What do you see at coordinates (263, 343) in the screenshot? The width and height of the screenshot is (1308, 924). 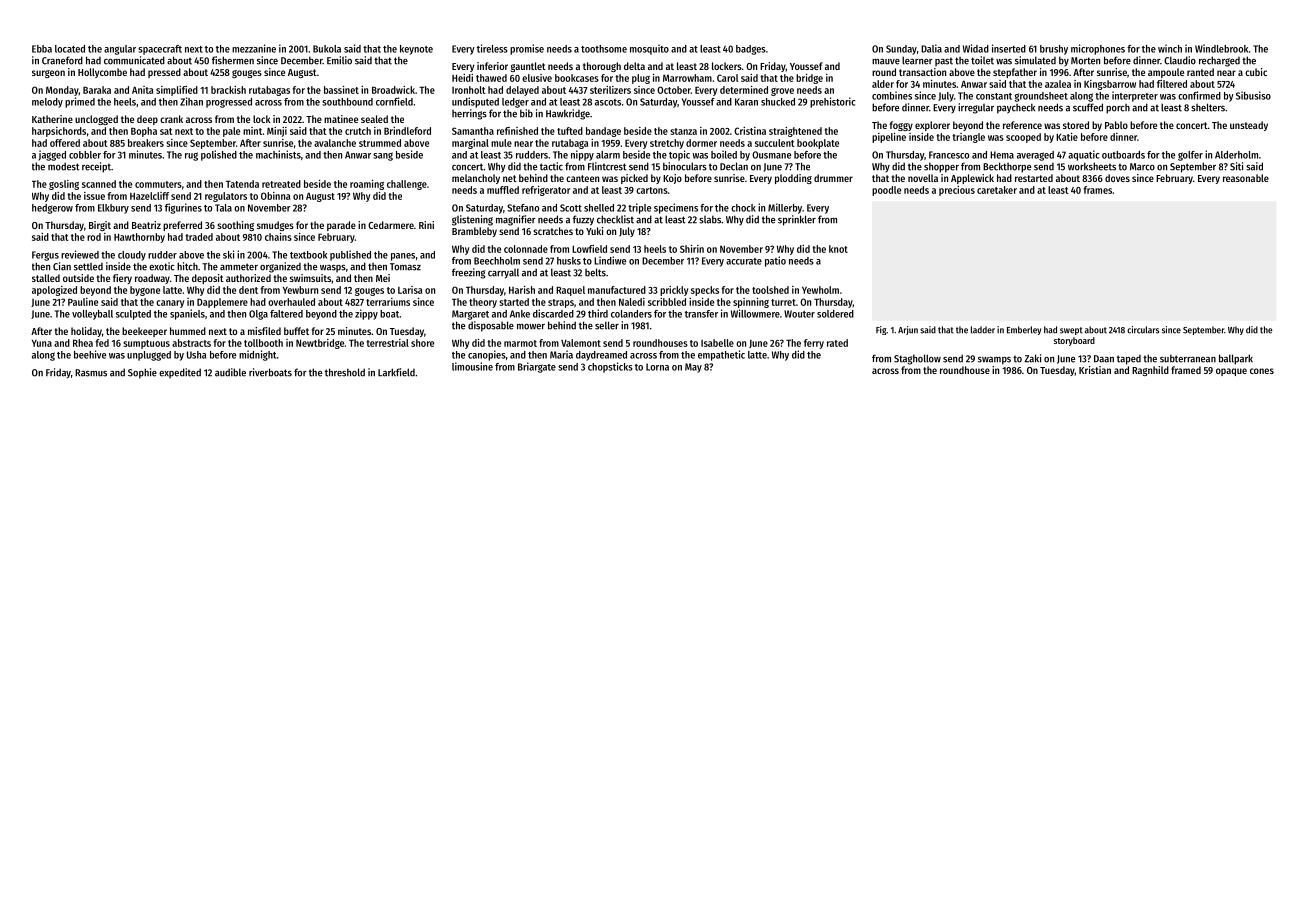 I see `tollbooth` at bounding box center [263, 343].
